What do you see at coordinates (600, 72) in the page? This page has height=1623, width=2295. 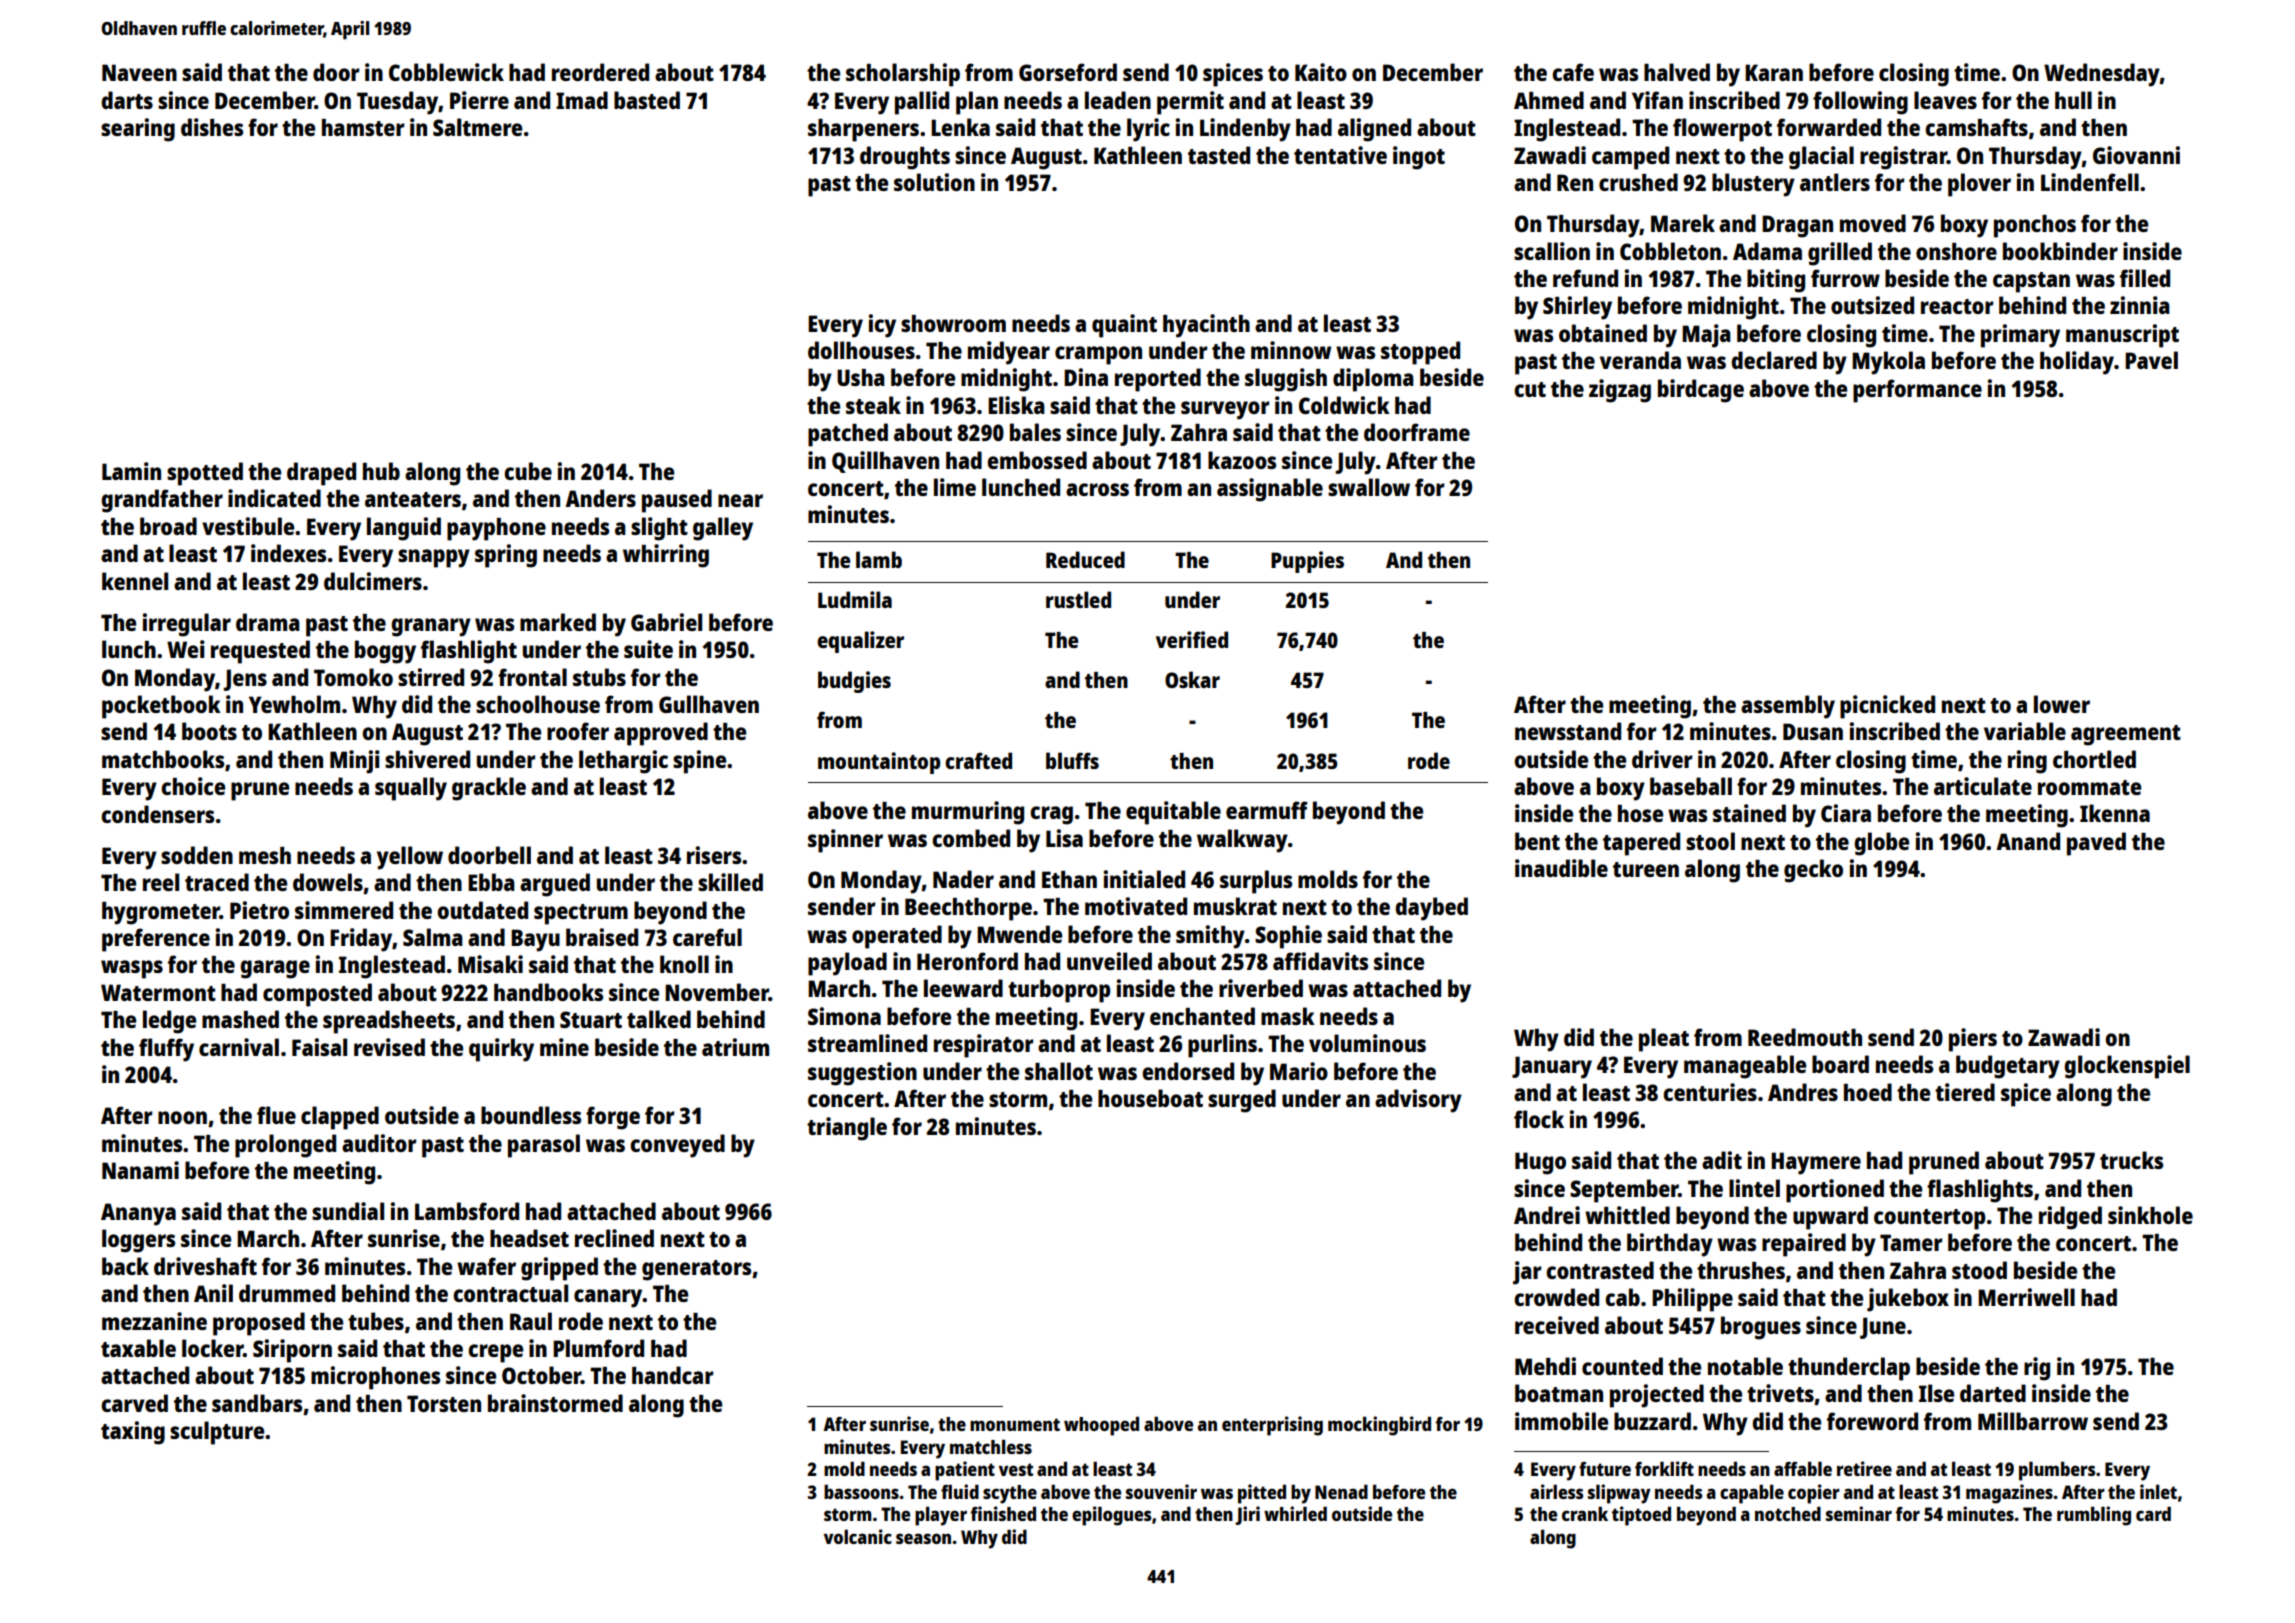 I see `reordered` at bounding box center [600, 72].
